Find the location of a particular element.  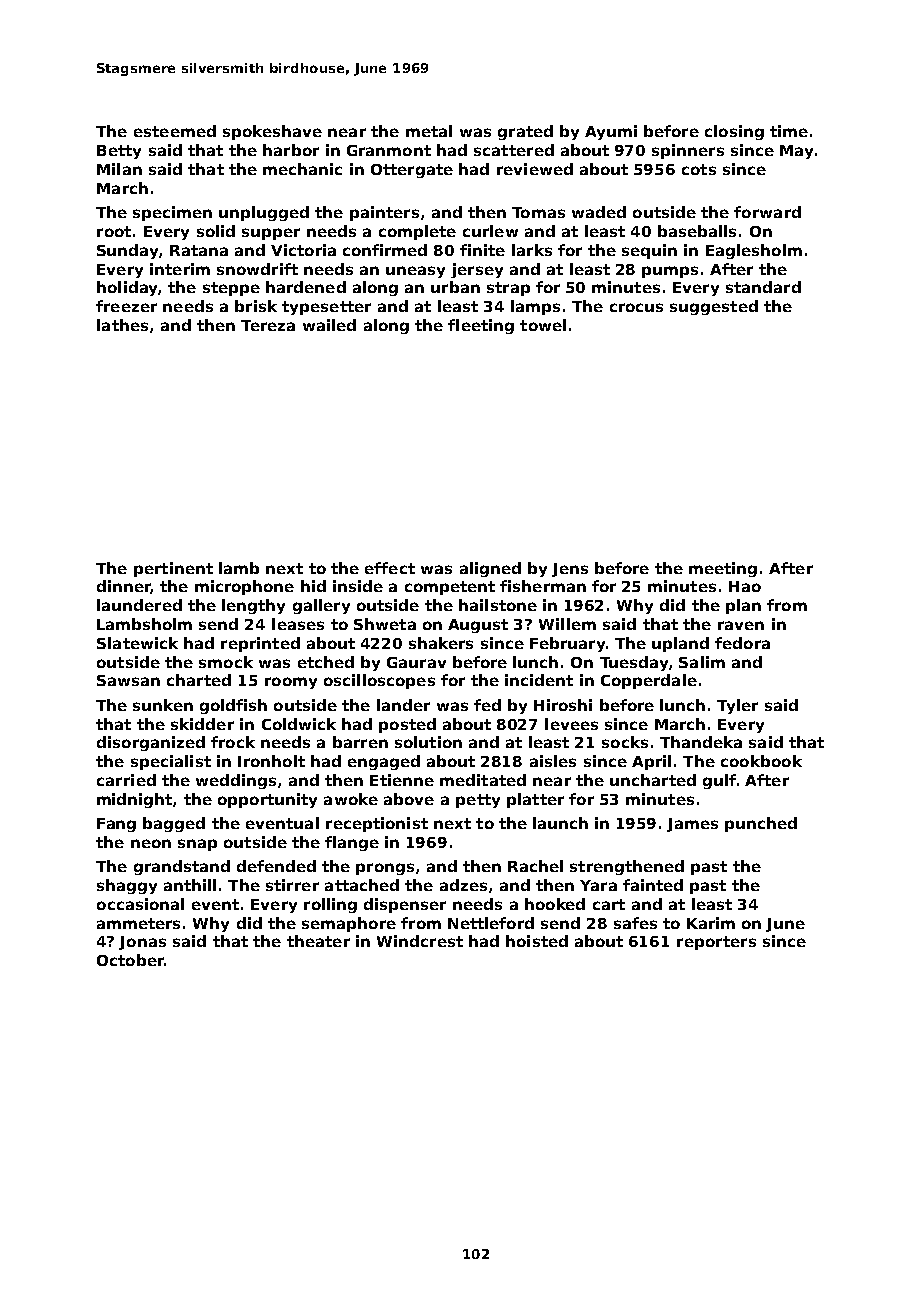

pertinent is located at coordinates (173, 569).
